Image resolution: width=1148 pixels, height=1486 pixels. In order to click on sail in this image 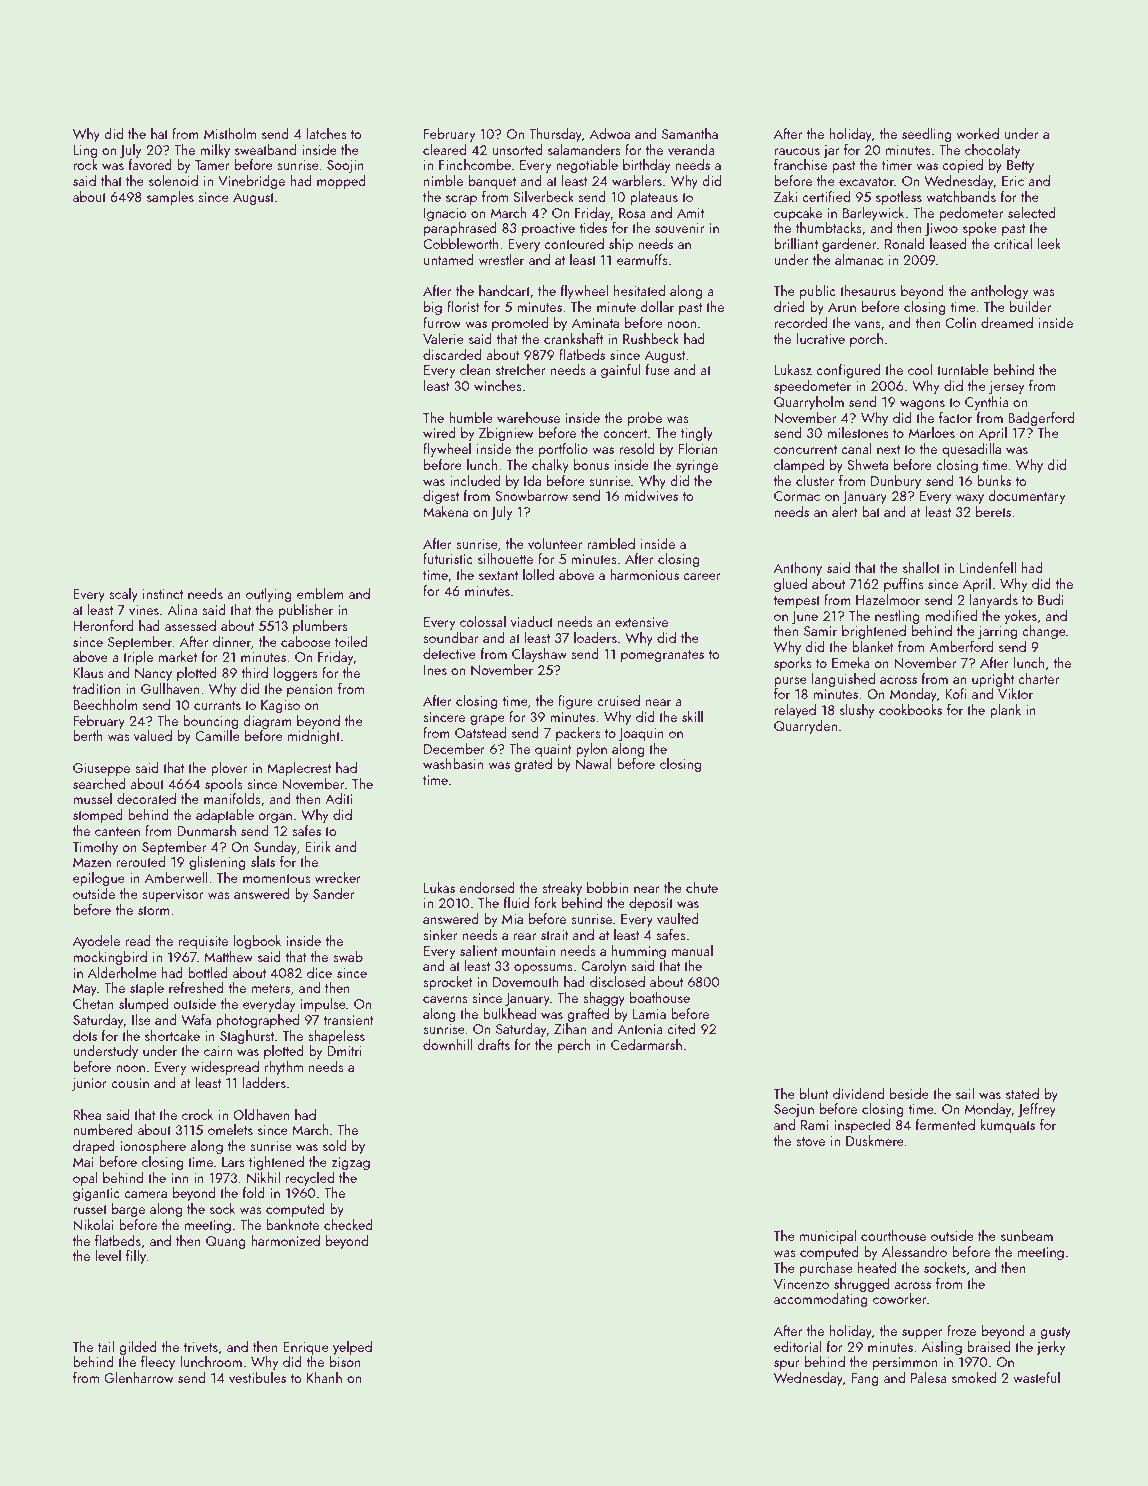, I will do `click(965, 1093)`.
